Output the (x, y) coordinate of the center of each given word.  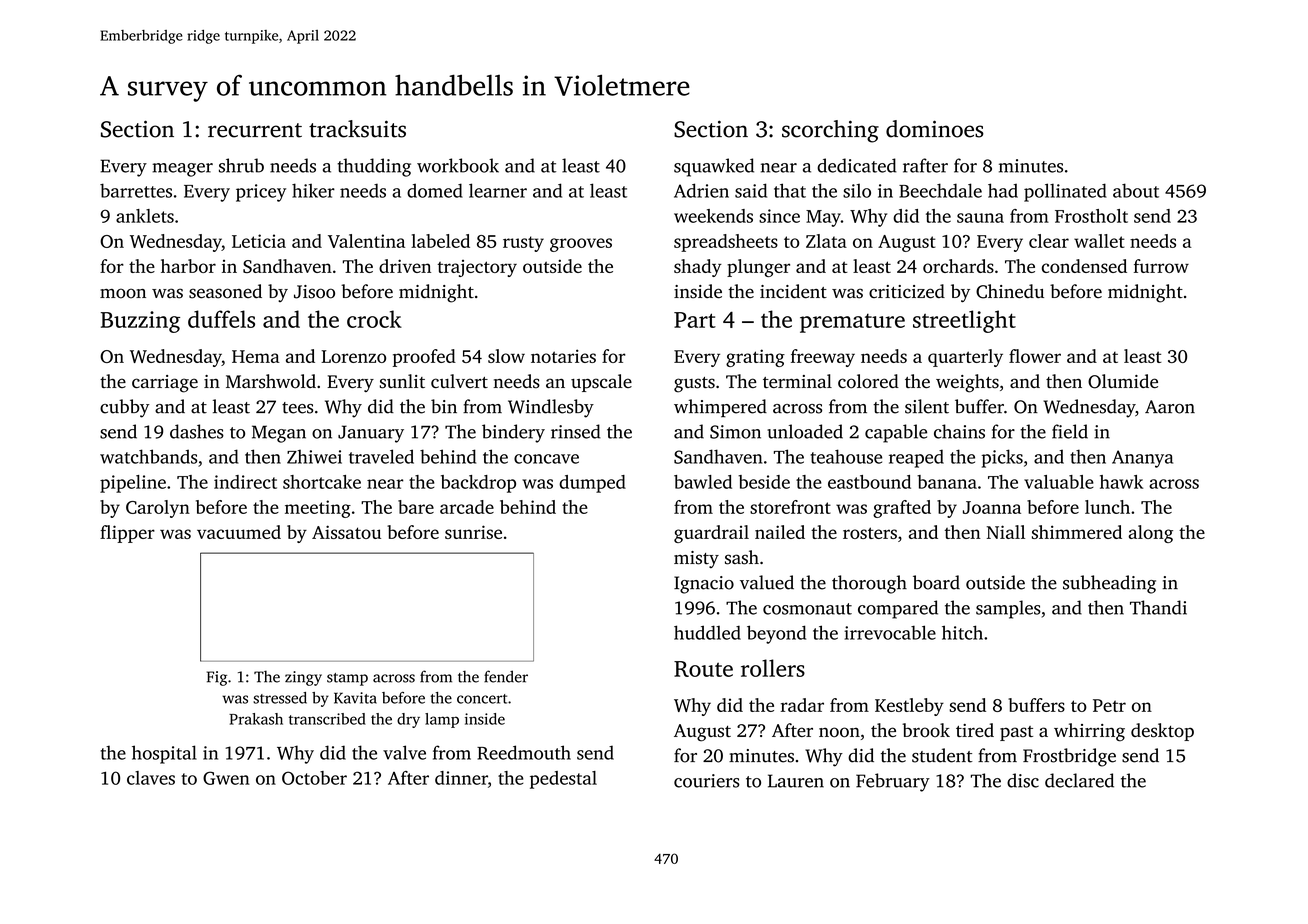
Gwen (226, 778)
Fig (217, 678)
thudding (374, 167)
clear (1049, 241)
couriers (707, 781)
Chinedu (1010, 291)
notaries (563, 356)
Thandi (1158, 607)
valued (767, 582)
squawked (714, 167)
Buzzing (140, 322)
